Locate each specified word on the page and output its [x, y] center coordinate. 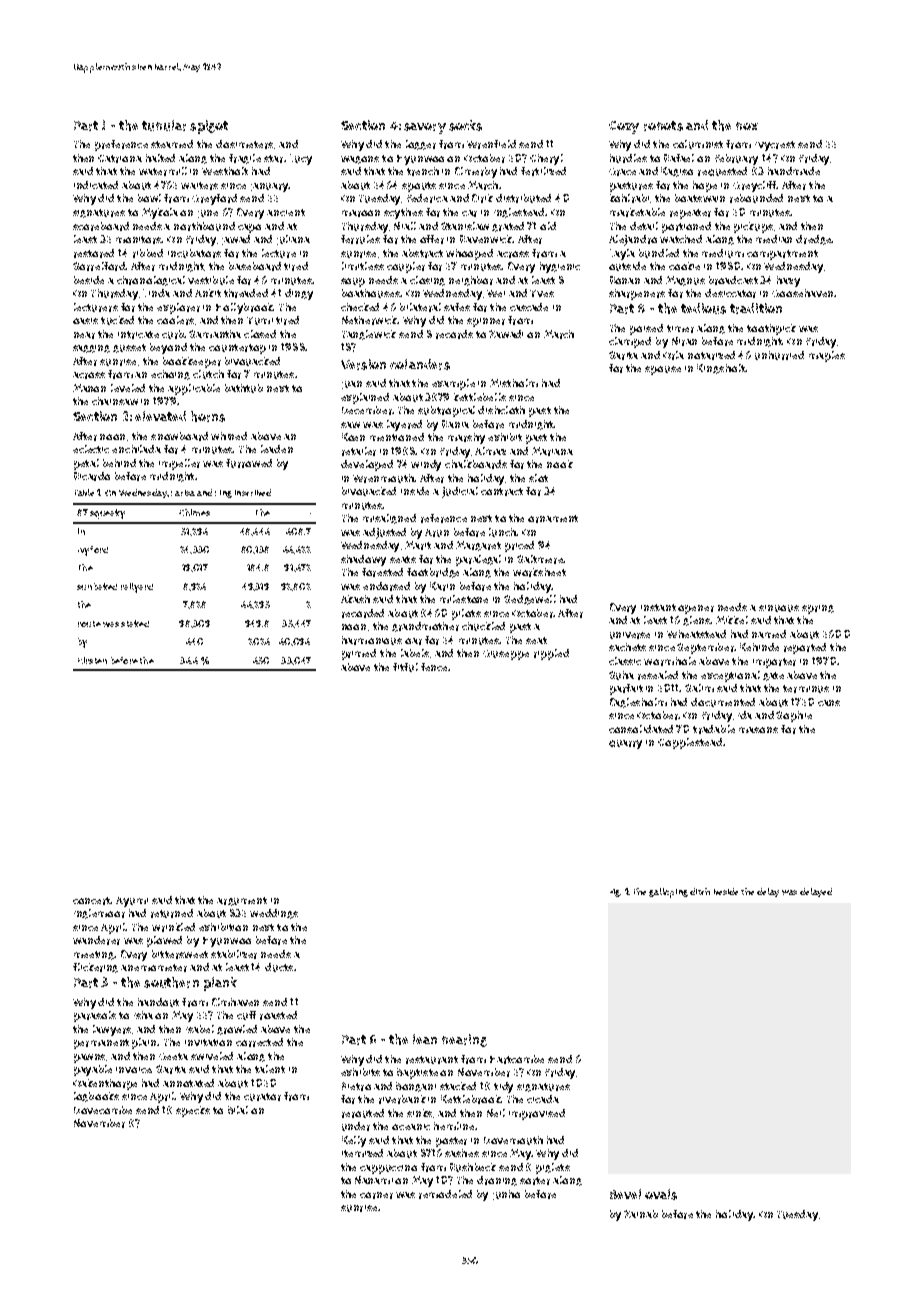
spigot [209, 127]
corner [376, 1195]
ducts [279, 967]
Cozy [624, 127]
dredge [813, 240]
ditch [700, 891]
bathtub [244, 388]
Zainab [641, 1214]
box [747, 126]
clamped [630, 342]
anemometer [154, 968]
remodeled [445, 1194]
